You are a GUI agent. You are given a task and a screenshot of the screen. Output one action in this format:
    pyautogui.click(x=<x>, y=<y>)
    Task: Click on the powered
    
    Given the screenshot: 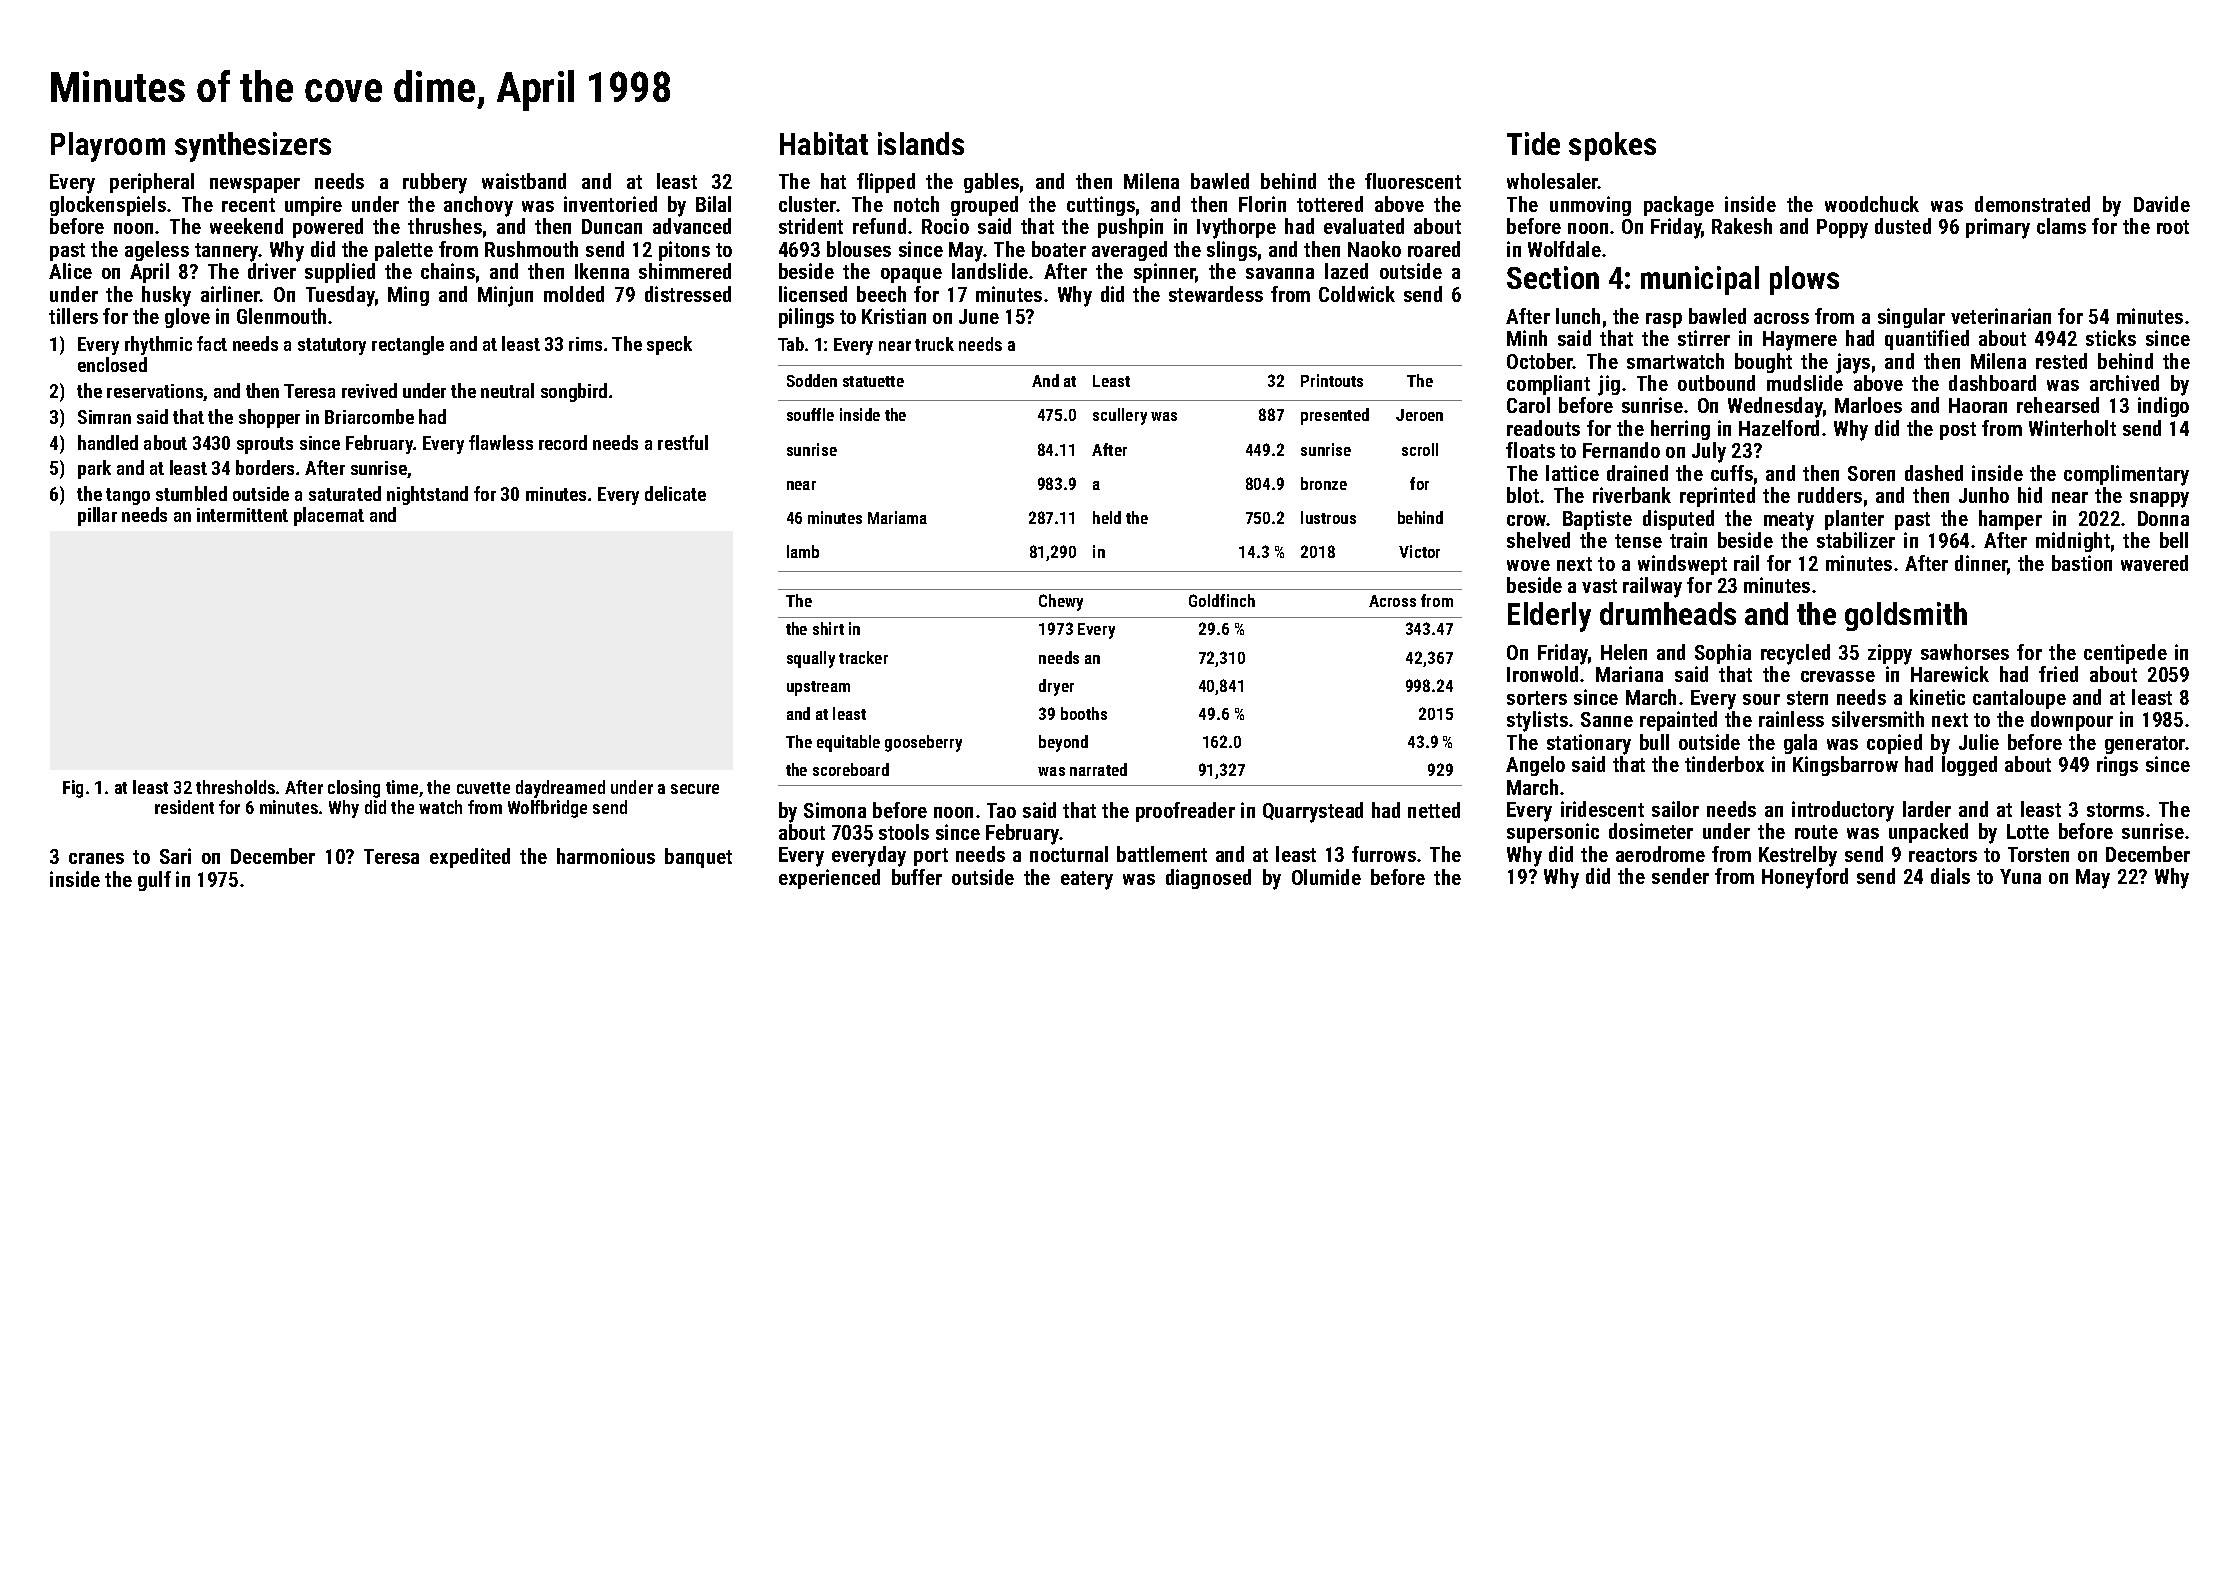 What is the action you would take?
    pyautogui.click(x=328, y=228)
